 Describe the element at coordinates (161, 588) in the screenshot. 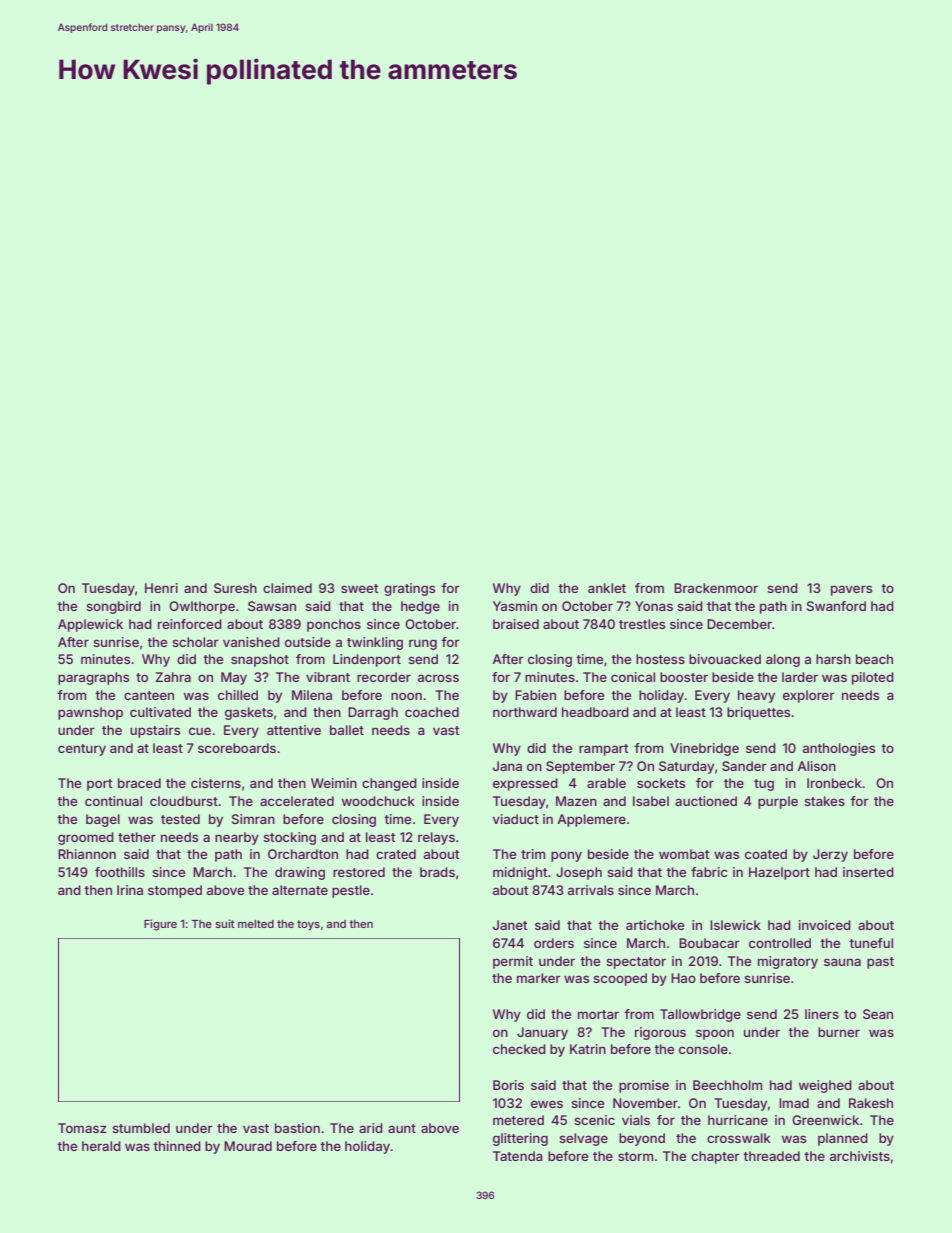

I see `Henri` at that location.
